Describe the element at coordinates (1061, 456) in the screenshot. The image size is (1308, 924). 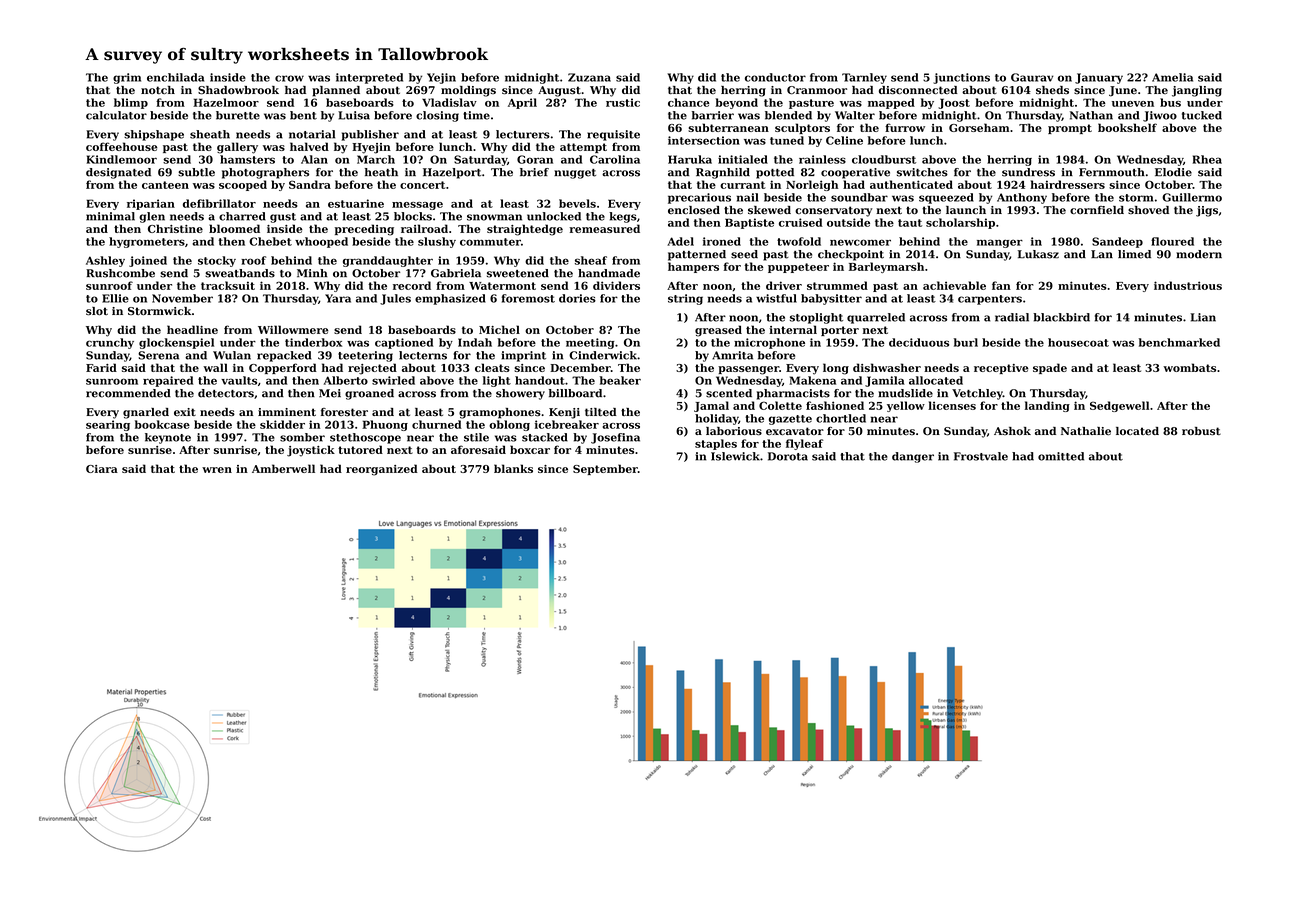
I see `omitted` at that location.
